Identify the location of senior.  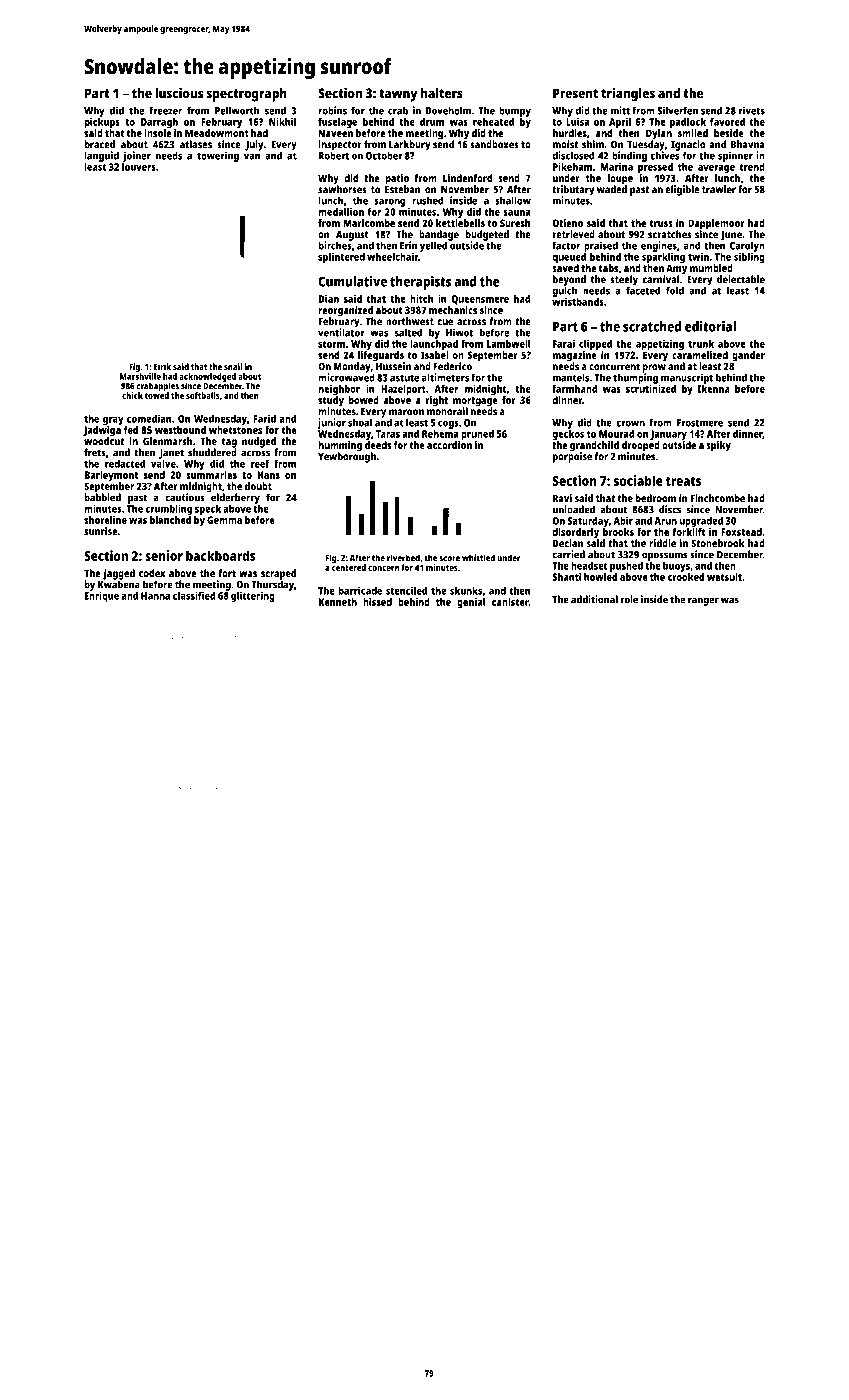
(164, 555).
